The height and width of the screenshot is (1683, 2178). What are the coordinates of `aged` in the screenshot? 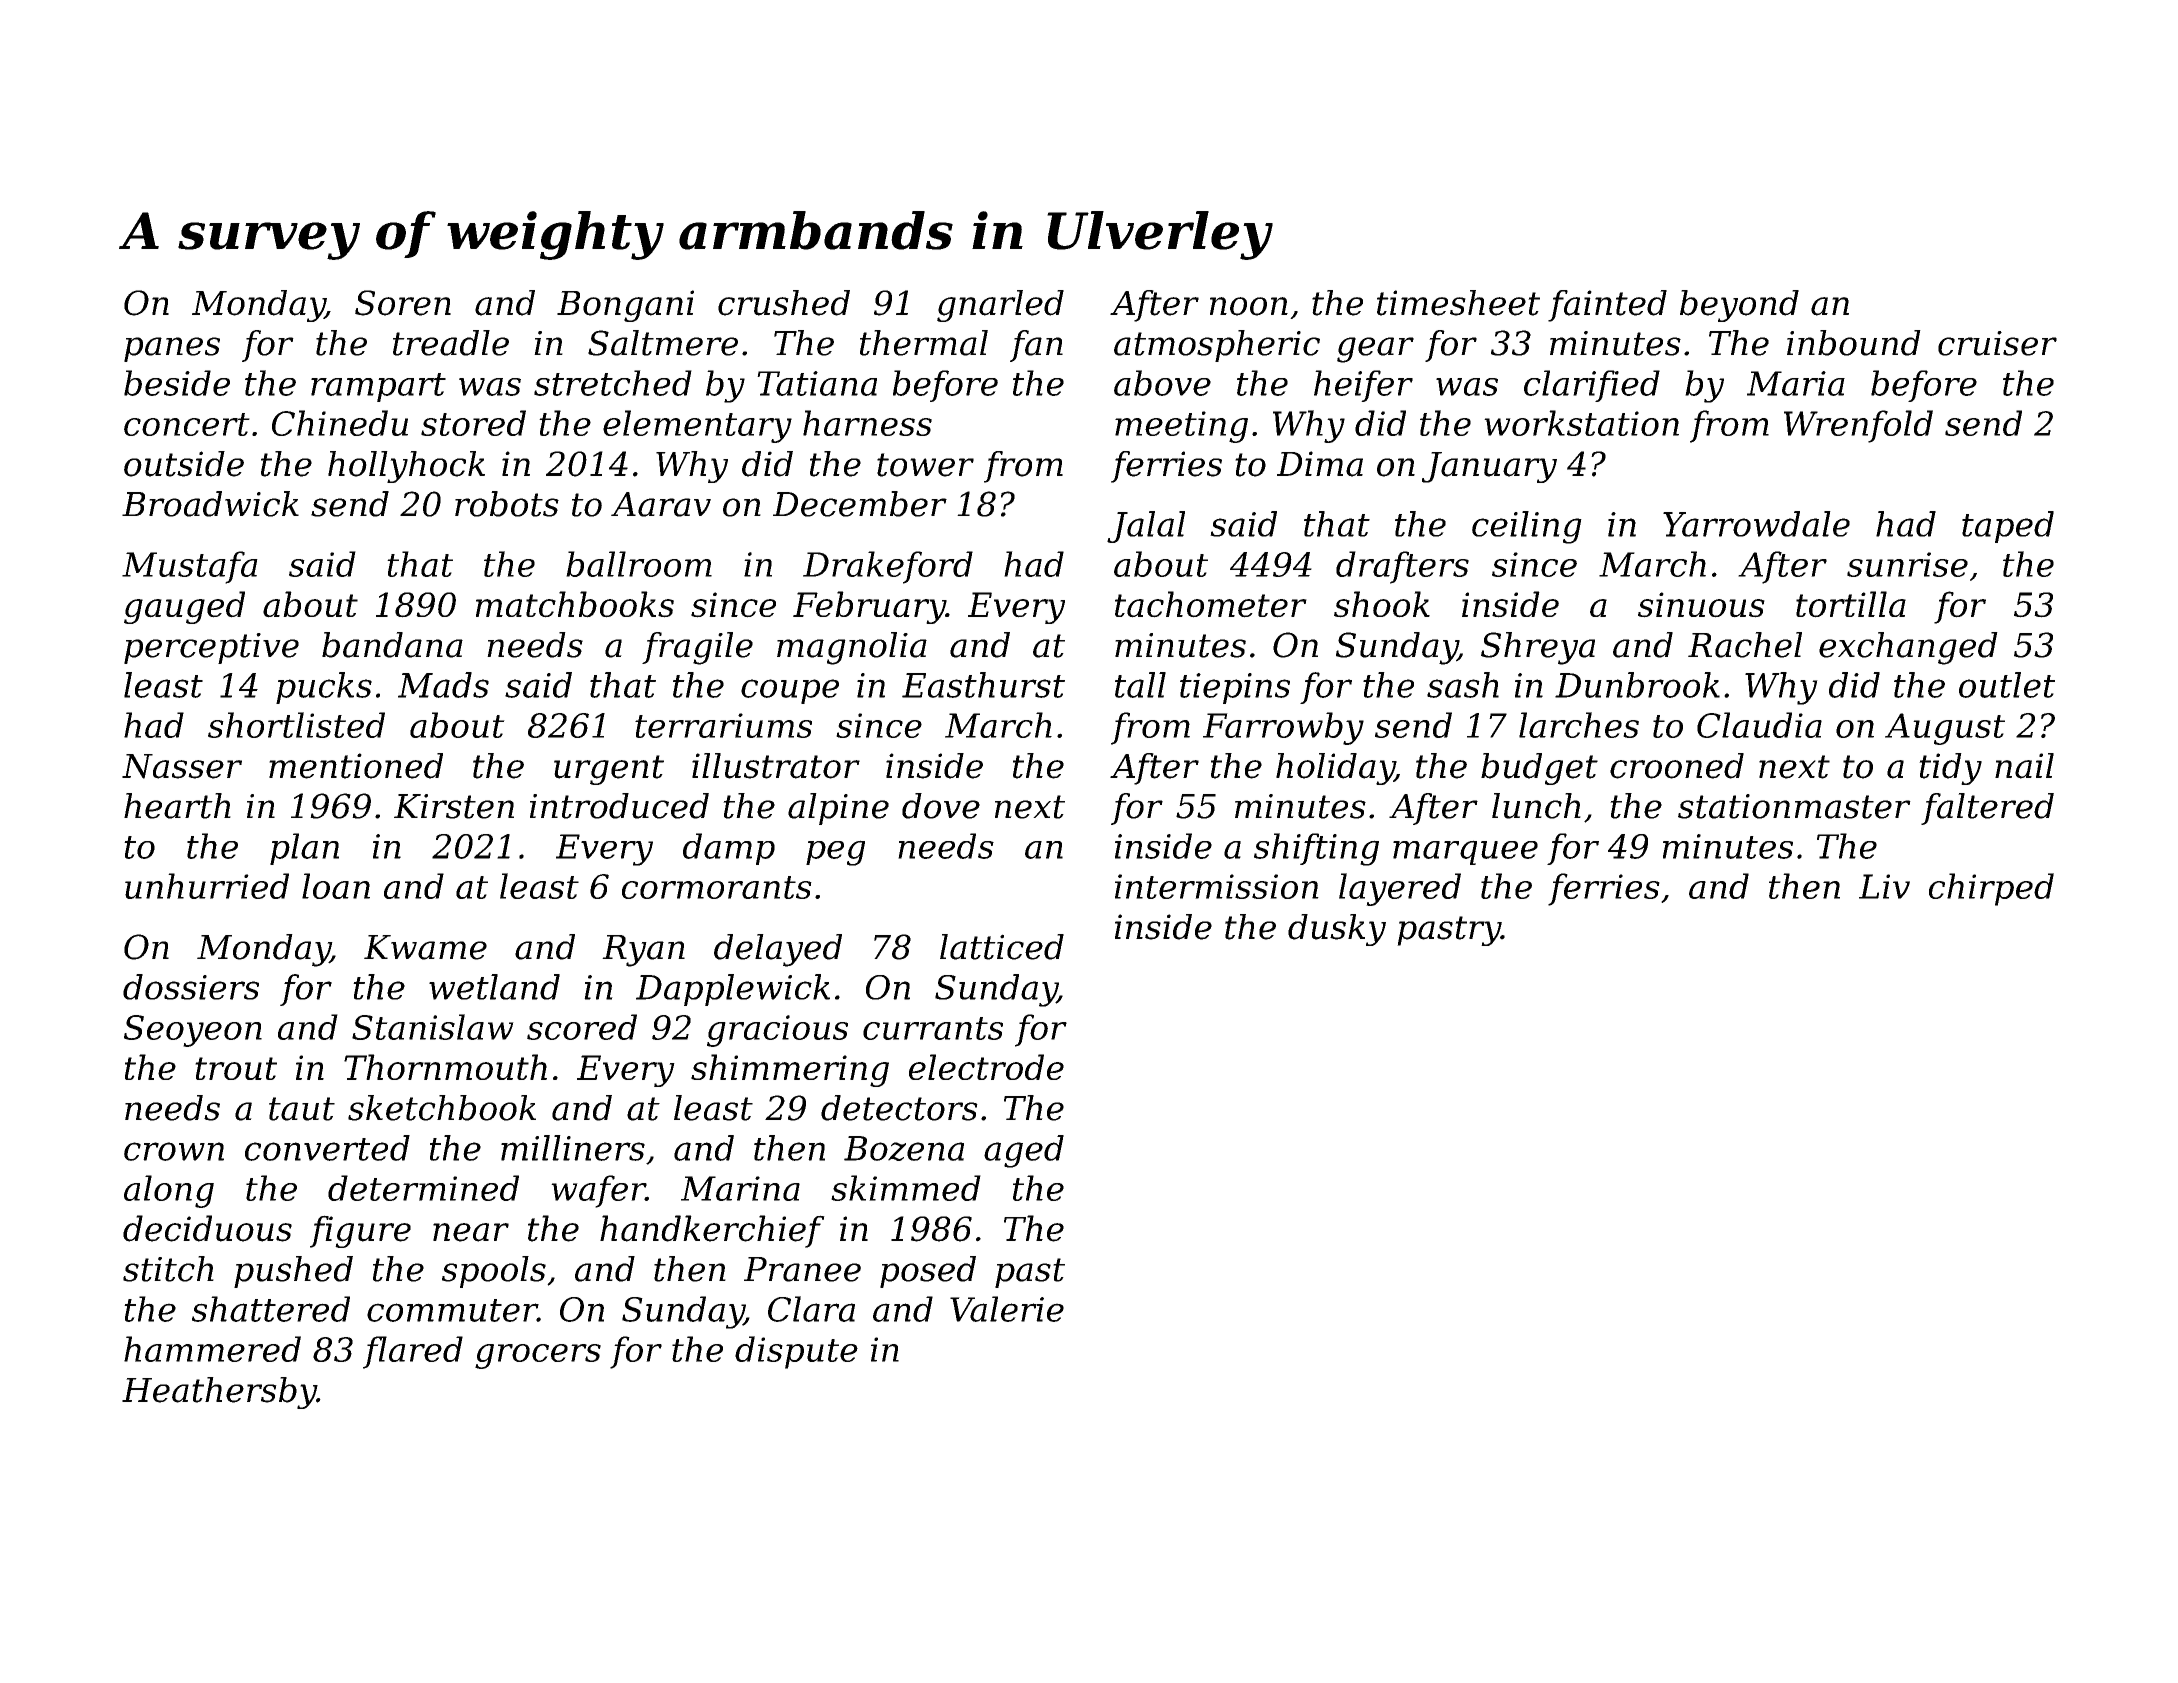 It's located at (1024, 1151).
